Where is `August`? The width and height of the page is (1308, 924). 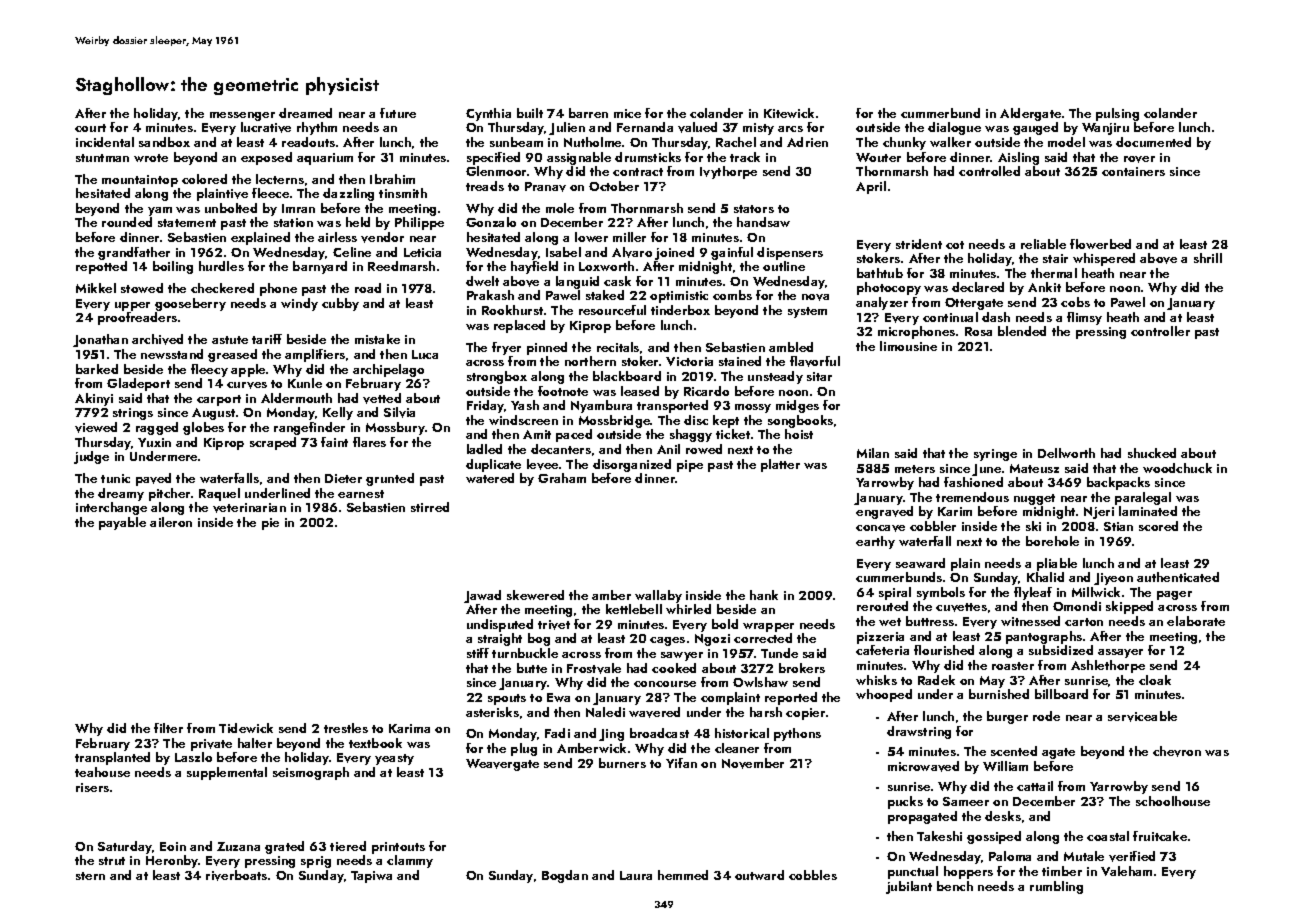
August is located at coordinates (213, 414).
